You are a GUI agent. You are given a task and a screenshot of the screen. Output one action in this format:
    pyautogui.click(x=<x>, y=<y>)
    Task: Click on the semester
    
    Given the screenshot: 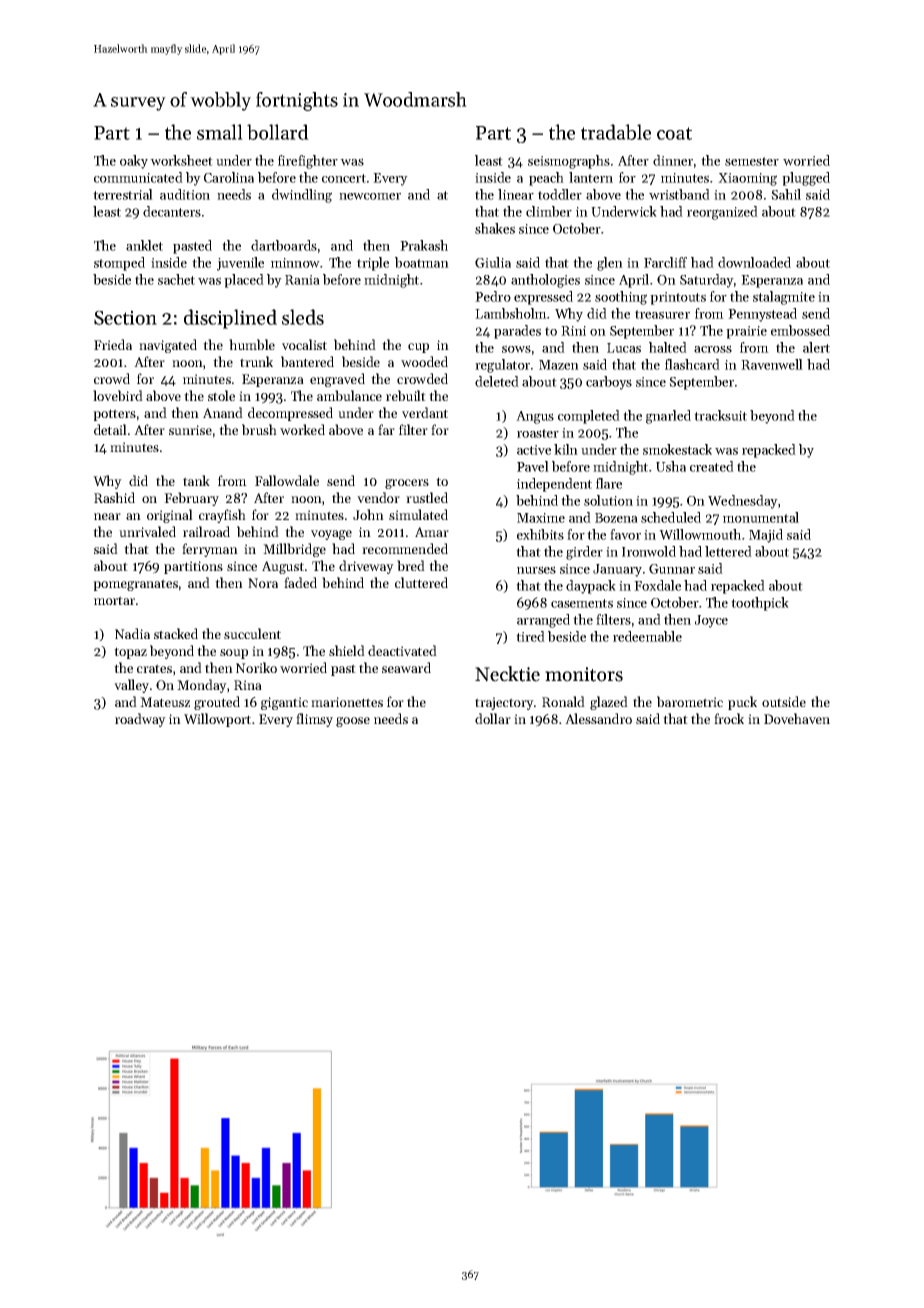 What is the action you would take?
    pyautogui.click(x=752, y=161)
